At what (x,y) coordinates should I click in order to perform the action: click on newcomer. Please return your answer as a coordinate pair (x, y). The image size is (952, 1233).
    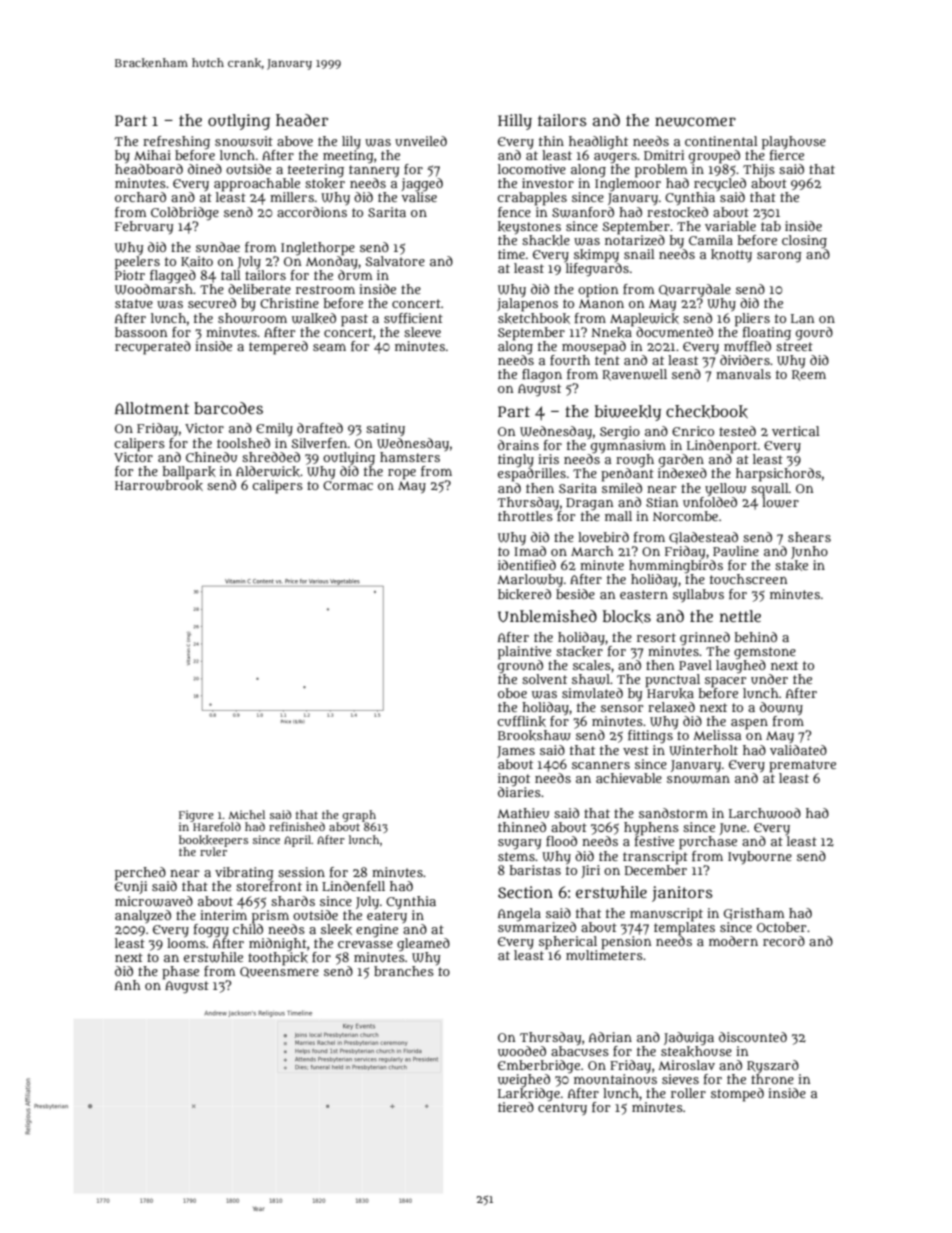
    Looking at the image, I should click on (695, 122).
